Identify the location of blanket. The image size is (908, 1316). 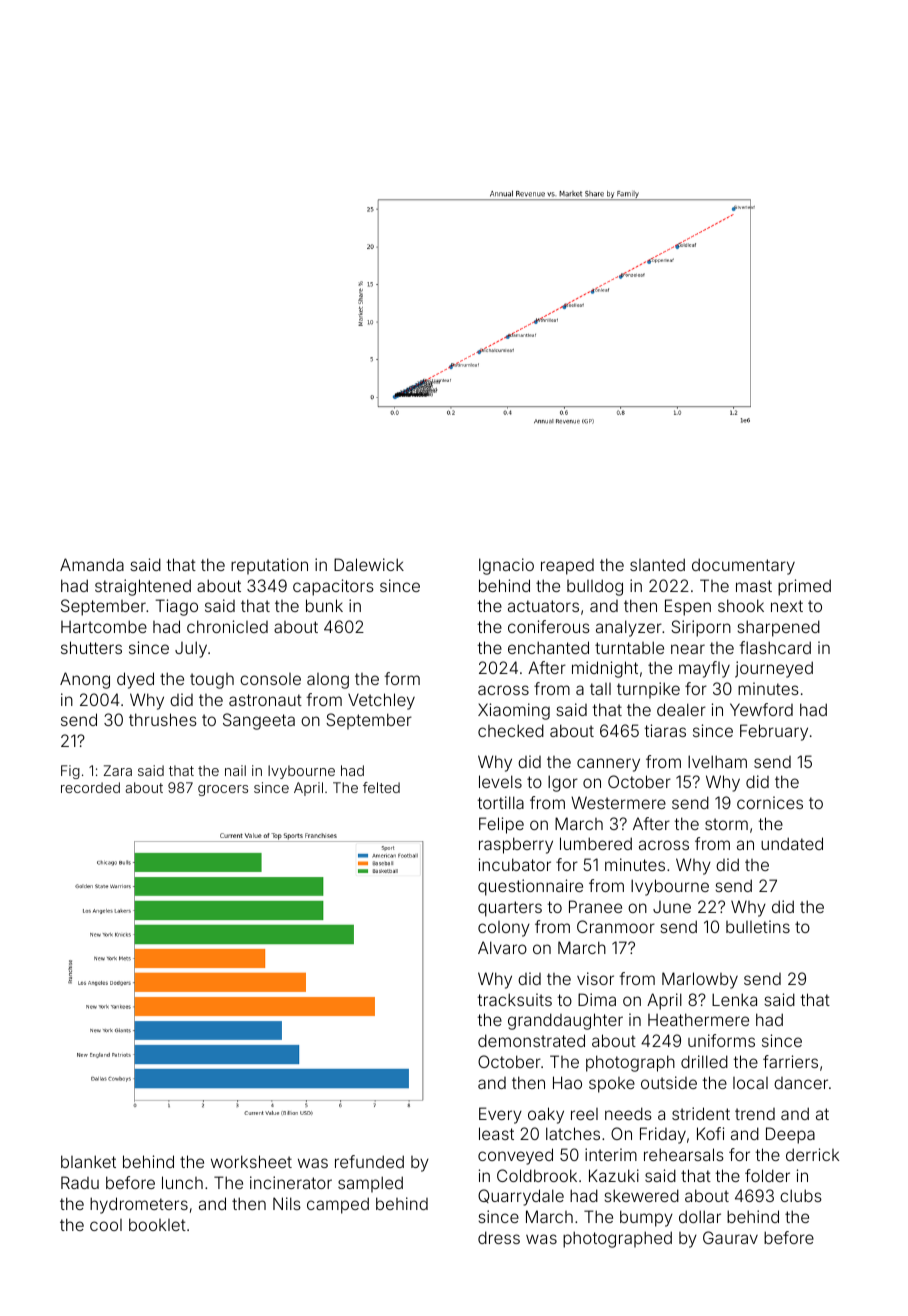
(88, 1161).
